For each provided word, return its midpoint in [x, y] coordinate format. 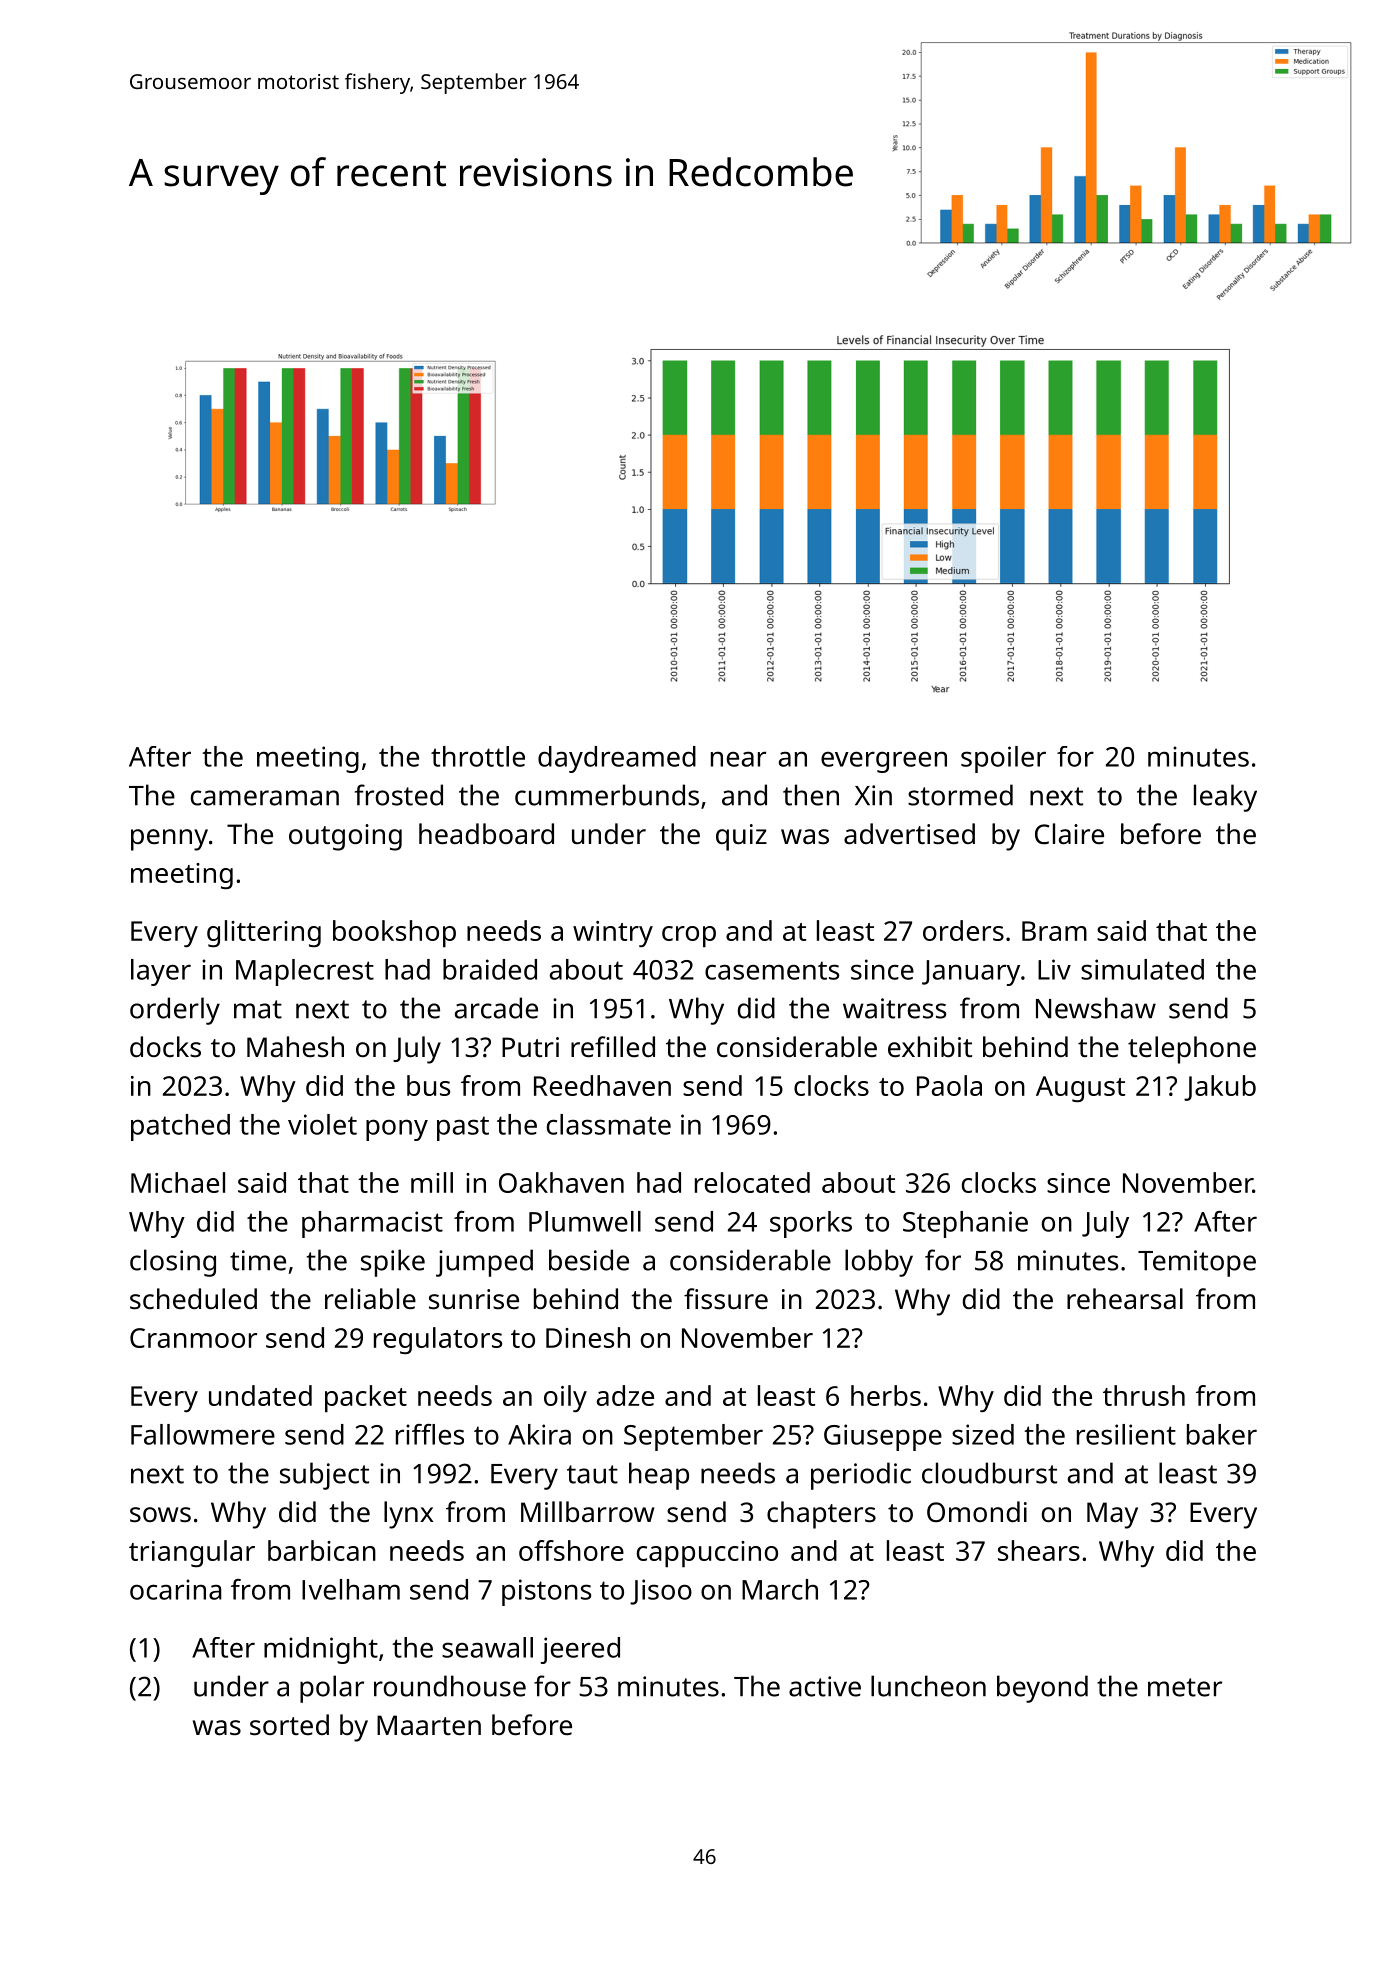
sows [160, 1515]
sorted [289, 1725]
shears [1039, 1550]
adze [625, 1395]
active [825, 1686]
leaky [1225, 798]
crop [689, 937]
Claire [1069, 833]
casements [772, 970]
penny [169, 840]
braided [490, 969]
